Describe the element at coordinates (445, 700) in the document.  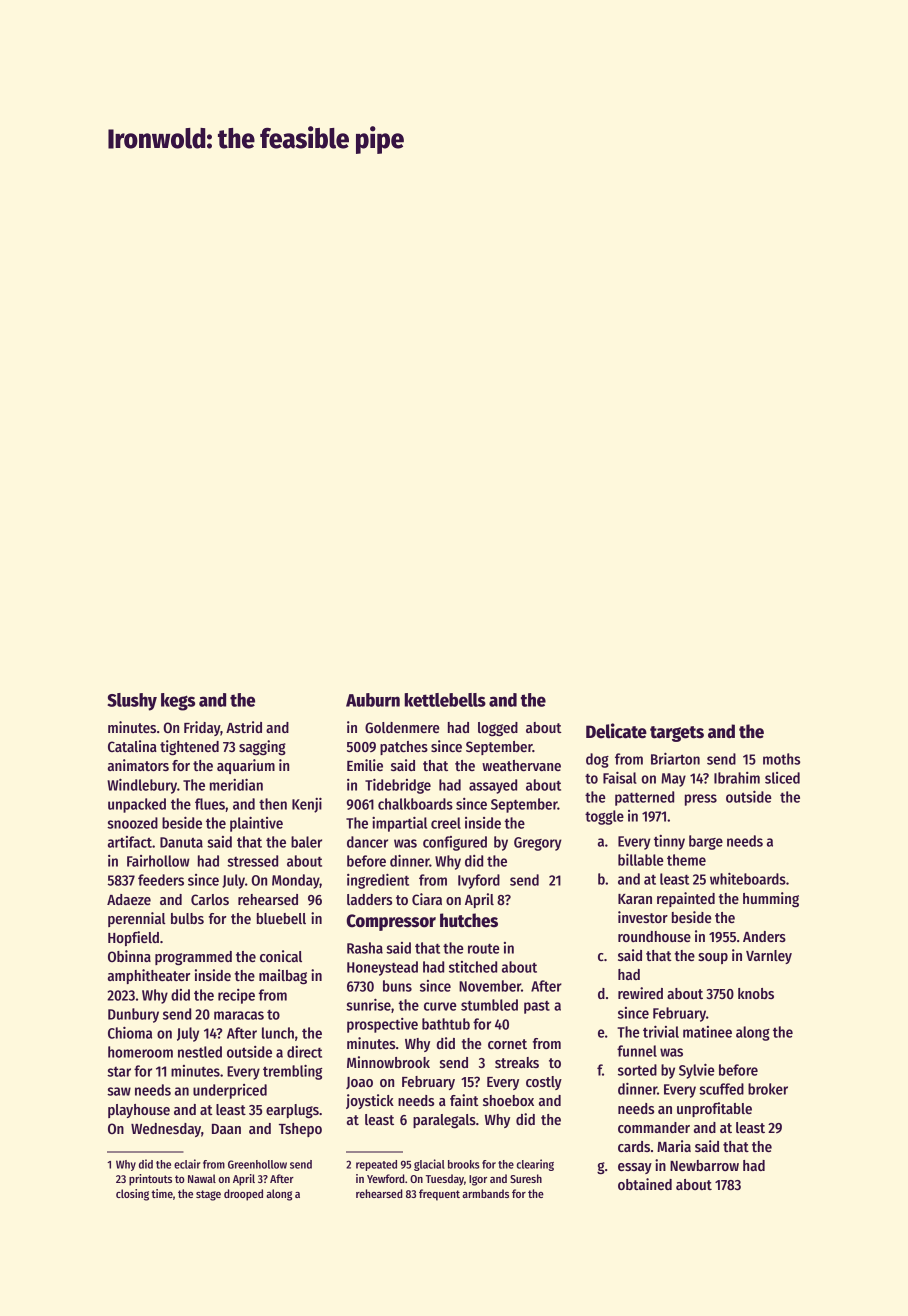
I see `kettlebells` at that location.
